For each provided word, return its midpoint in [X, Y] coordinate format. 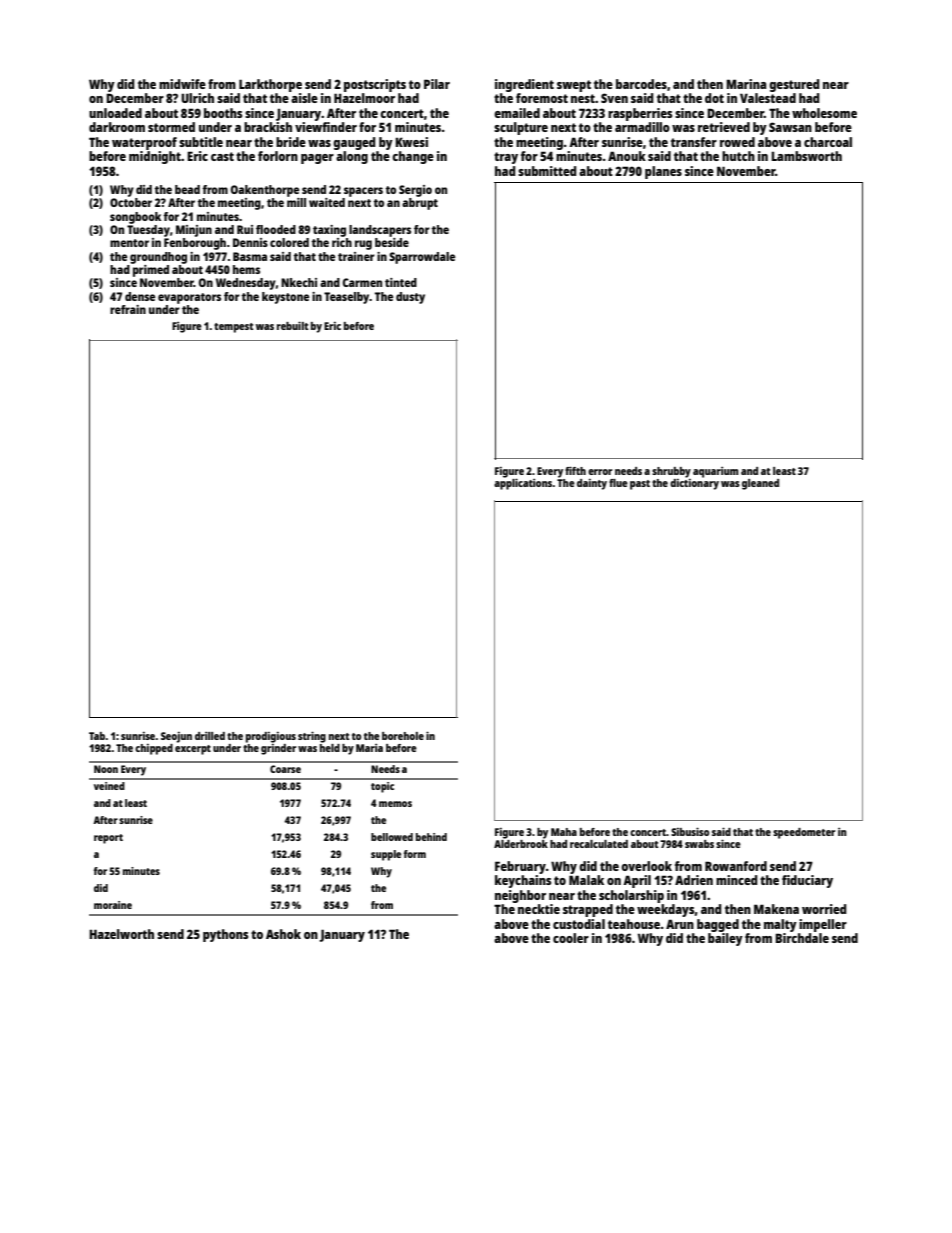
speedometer [804, 833]
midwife [182, 84]
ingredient [524, 85]
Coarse [285, 769]
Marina [746, 84]
